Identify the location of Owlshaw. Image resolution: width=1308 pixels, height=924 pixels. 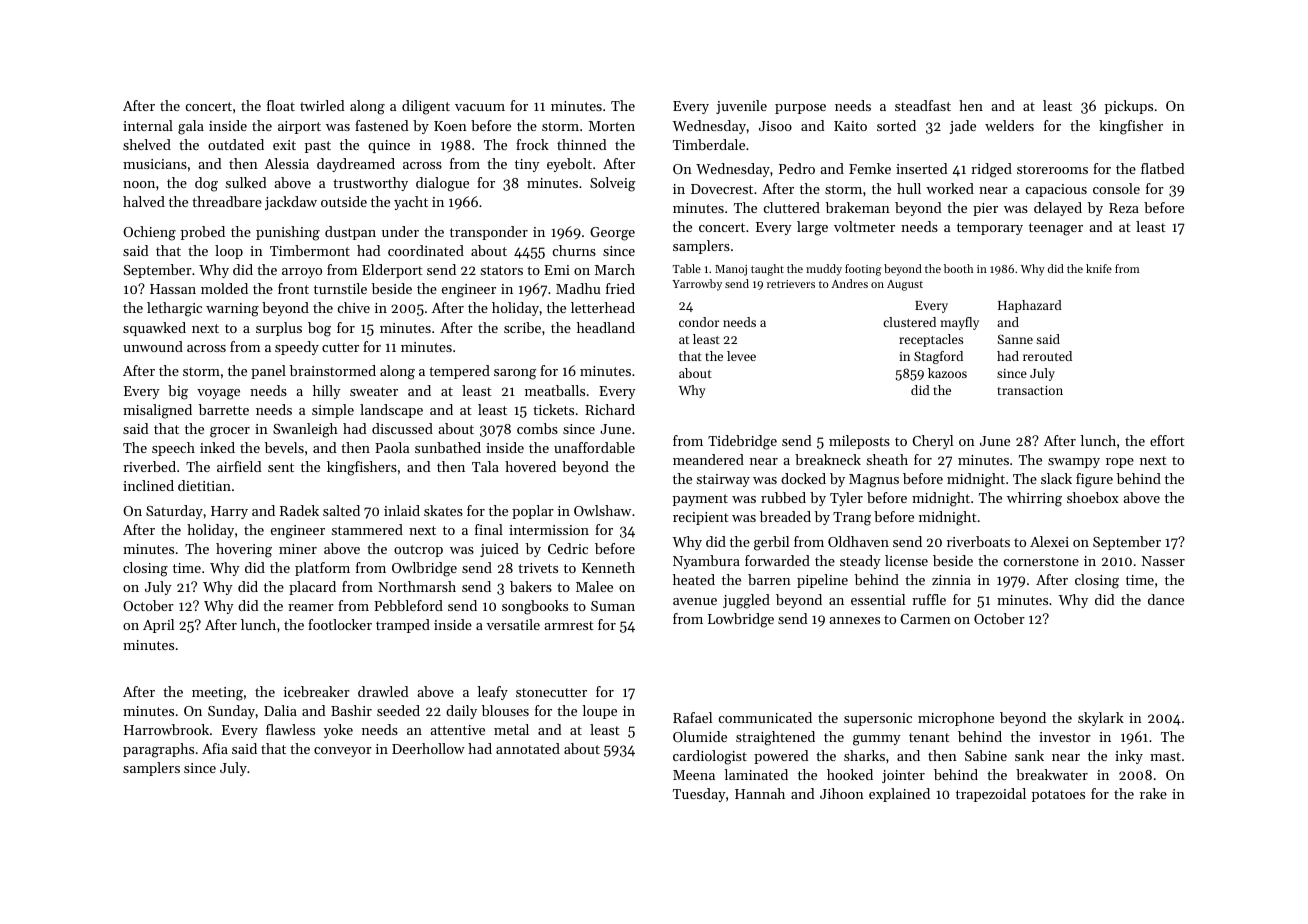
(602, 510).
